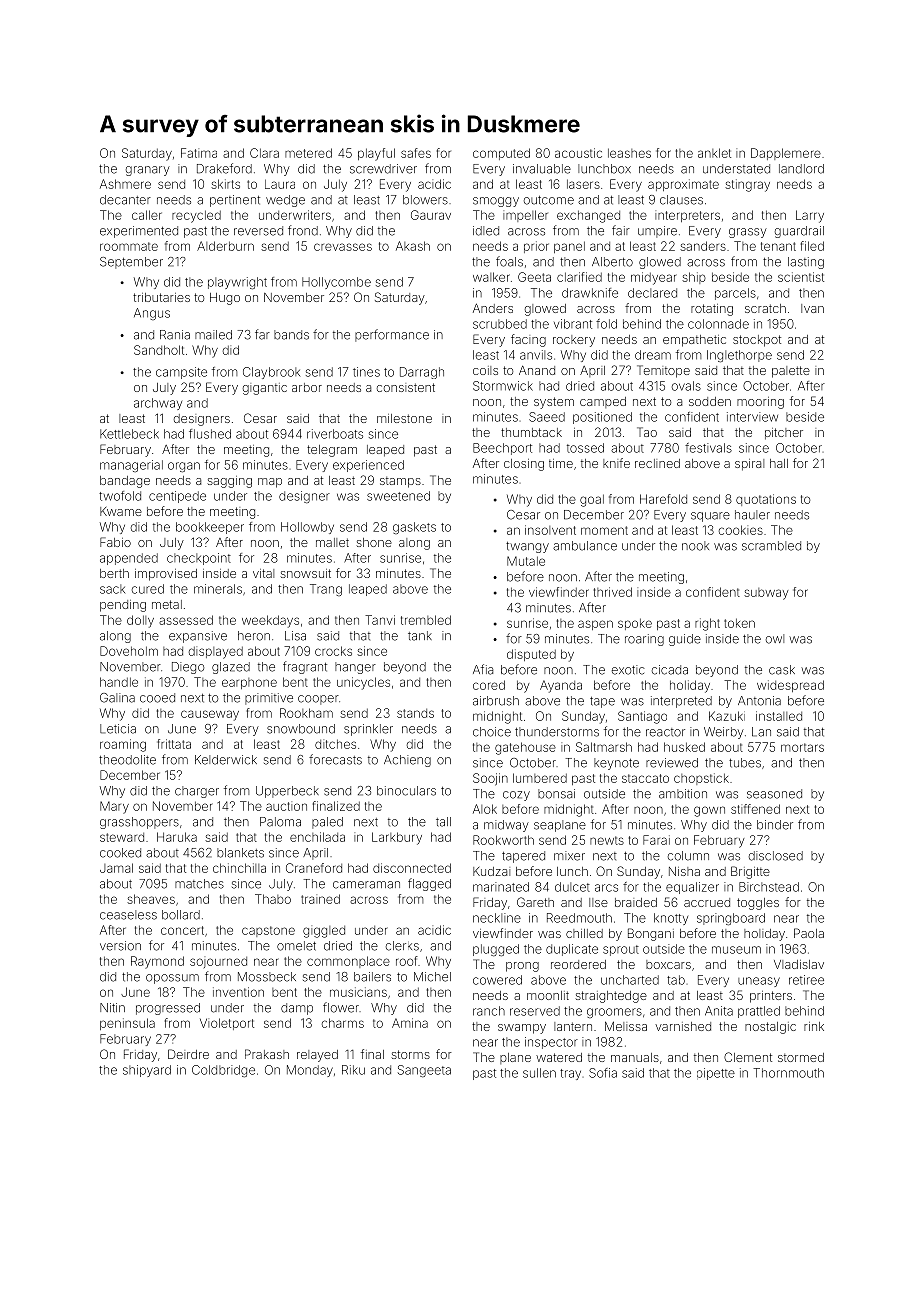  I want to click on filed, so click(812, 246).
